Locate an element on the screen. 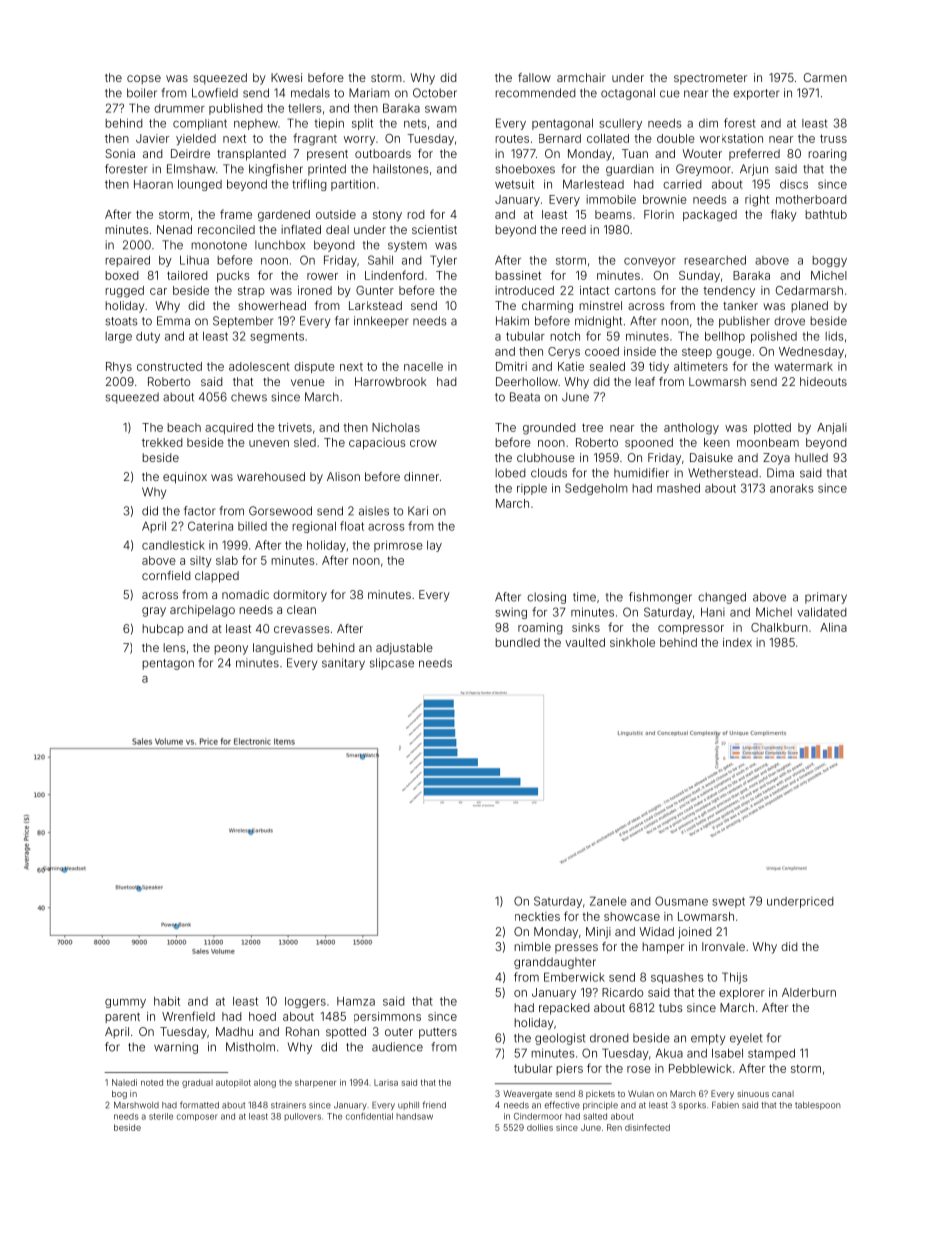 The height and width of the screenshot is (1233, 952). warning is located at coordinates (176, 1048).
